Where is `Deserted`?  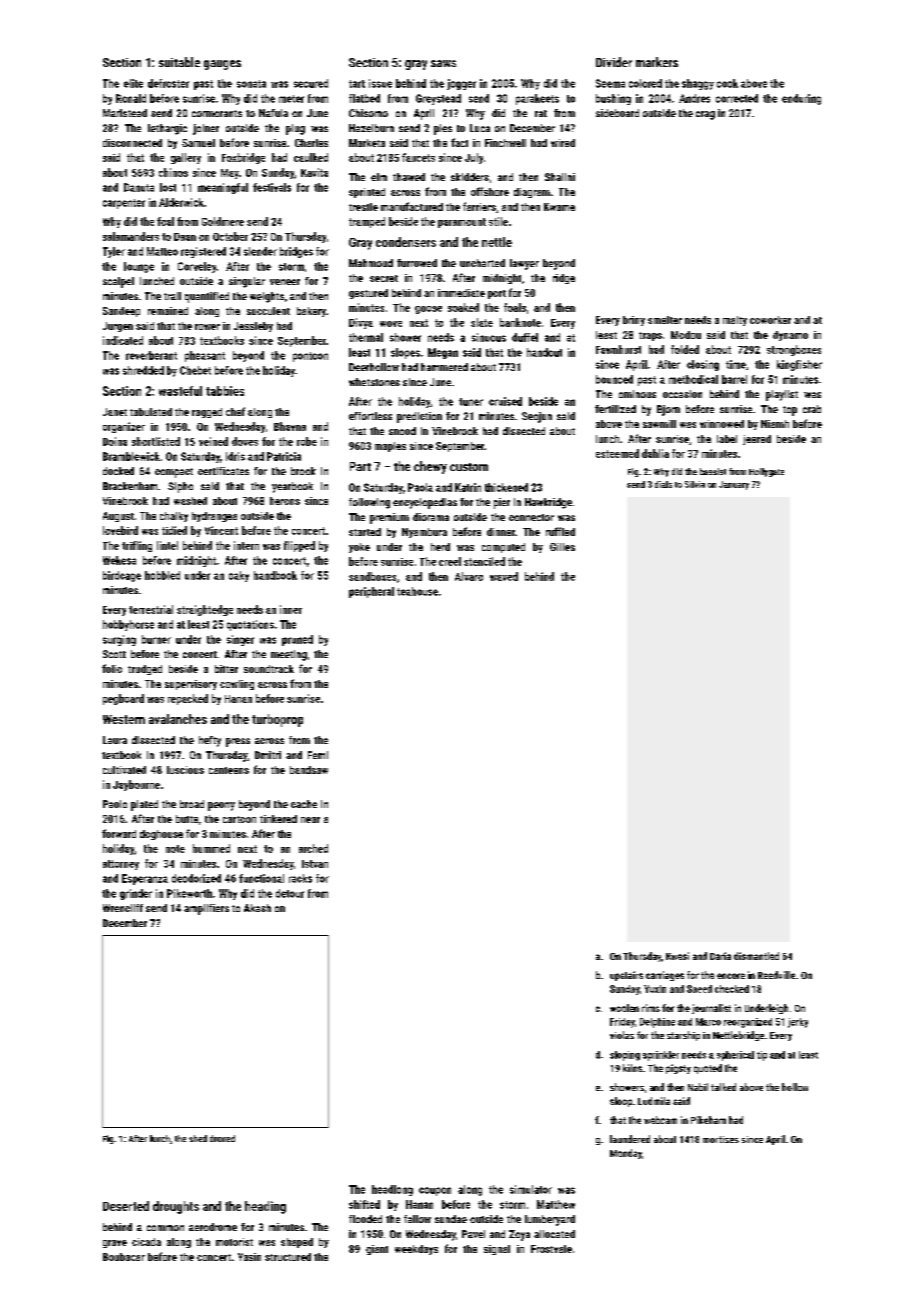
Deserted is located at coordinates (126, 1206).
